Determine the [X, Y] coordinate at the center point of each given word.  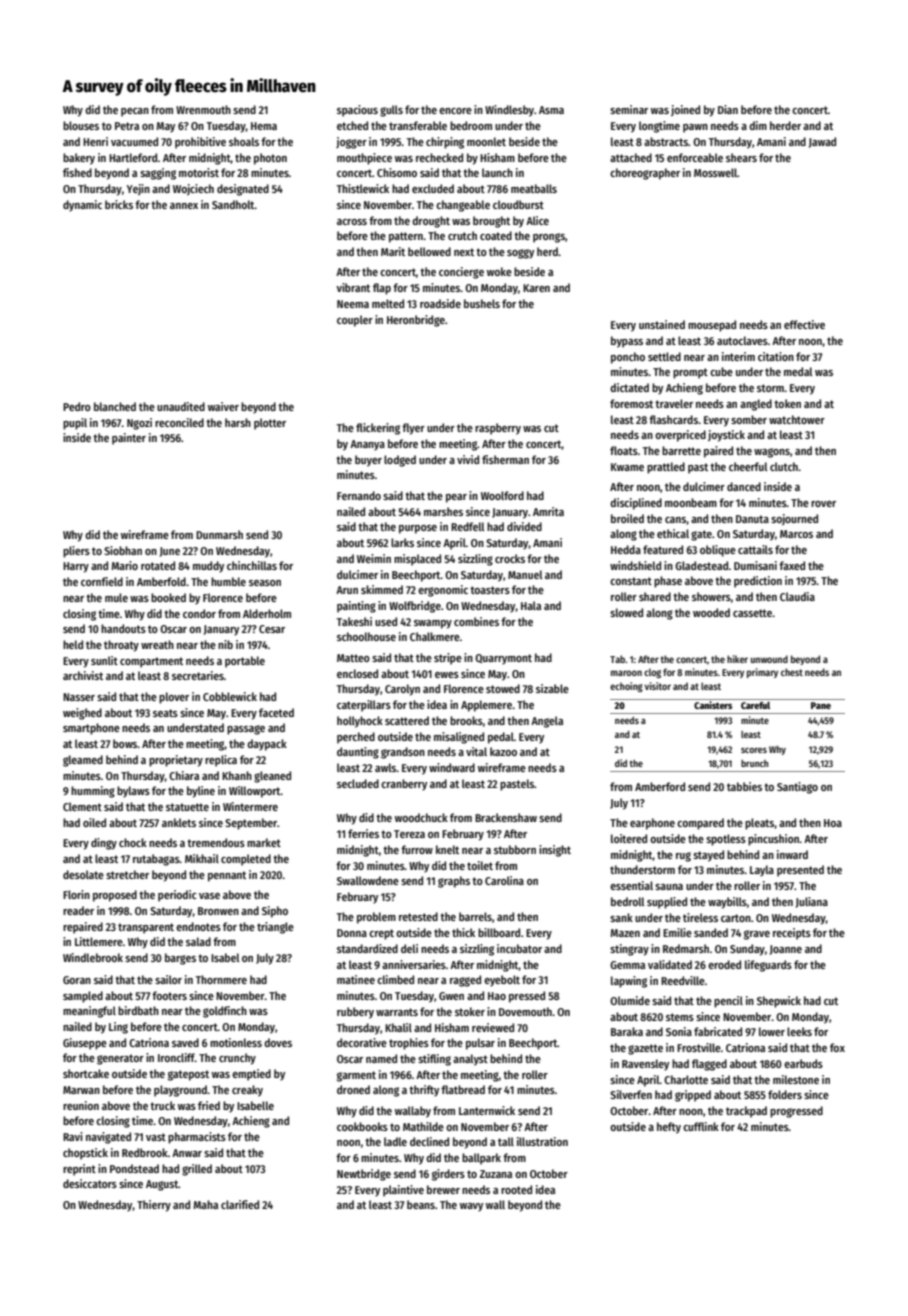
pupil [75, 424]
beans [421, 1204]
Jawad [822, 142]
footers [169, 995]
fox [837, 1047]
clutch [784, 466]
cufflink [701, 1126]
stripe [448, 659]
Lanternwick [487, 1110]
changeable [463, 206]
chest [792, 672]
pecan [135, 112]
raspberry [498, 429]
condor [199, 613]
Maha [206, 1204]
